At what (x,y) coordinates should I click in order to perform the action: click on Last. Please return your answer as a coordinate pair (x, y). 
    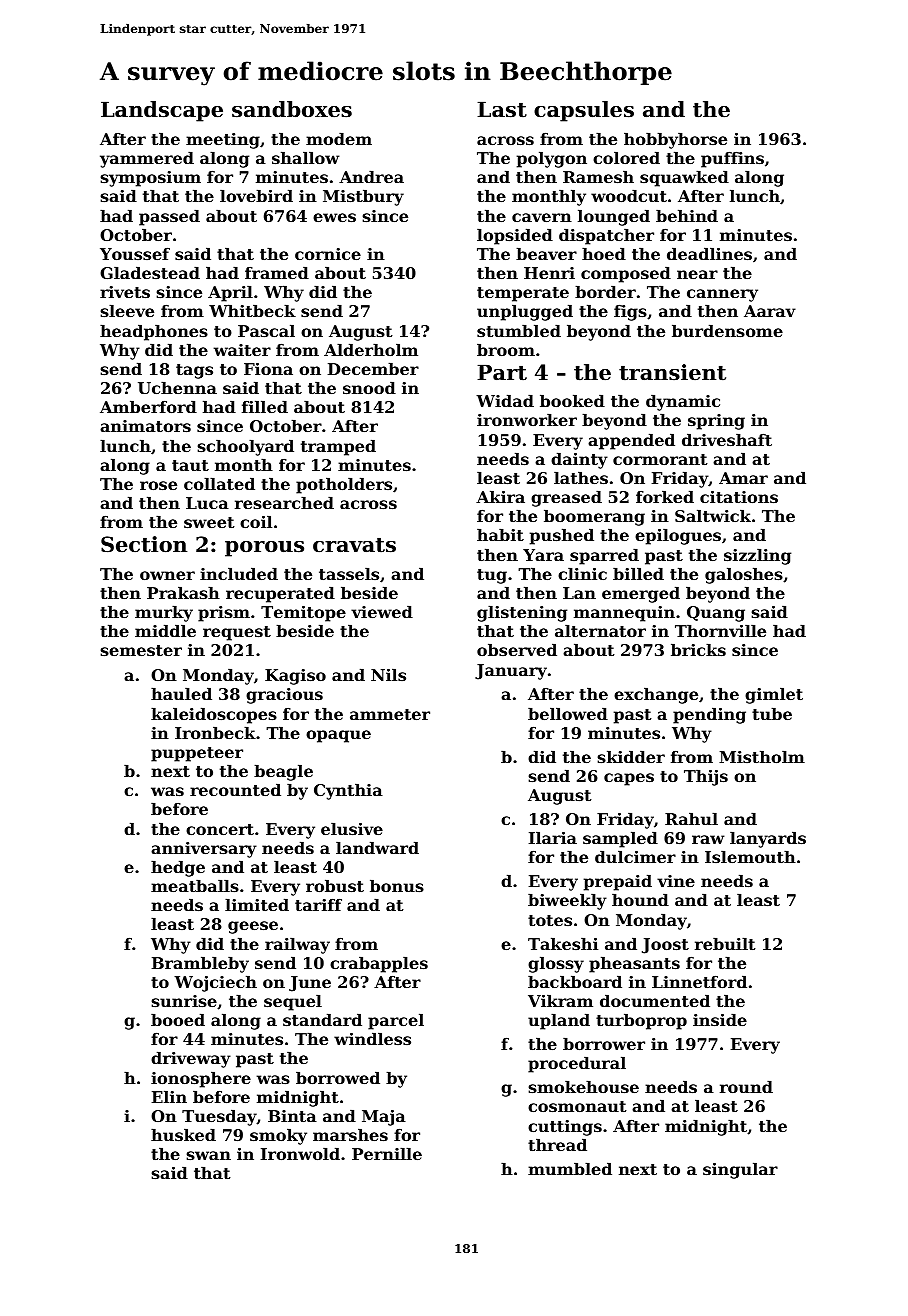
    Looking at the image, I should click on (502, 109).
